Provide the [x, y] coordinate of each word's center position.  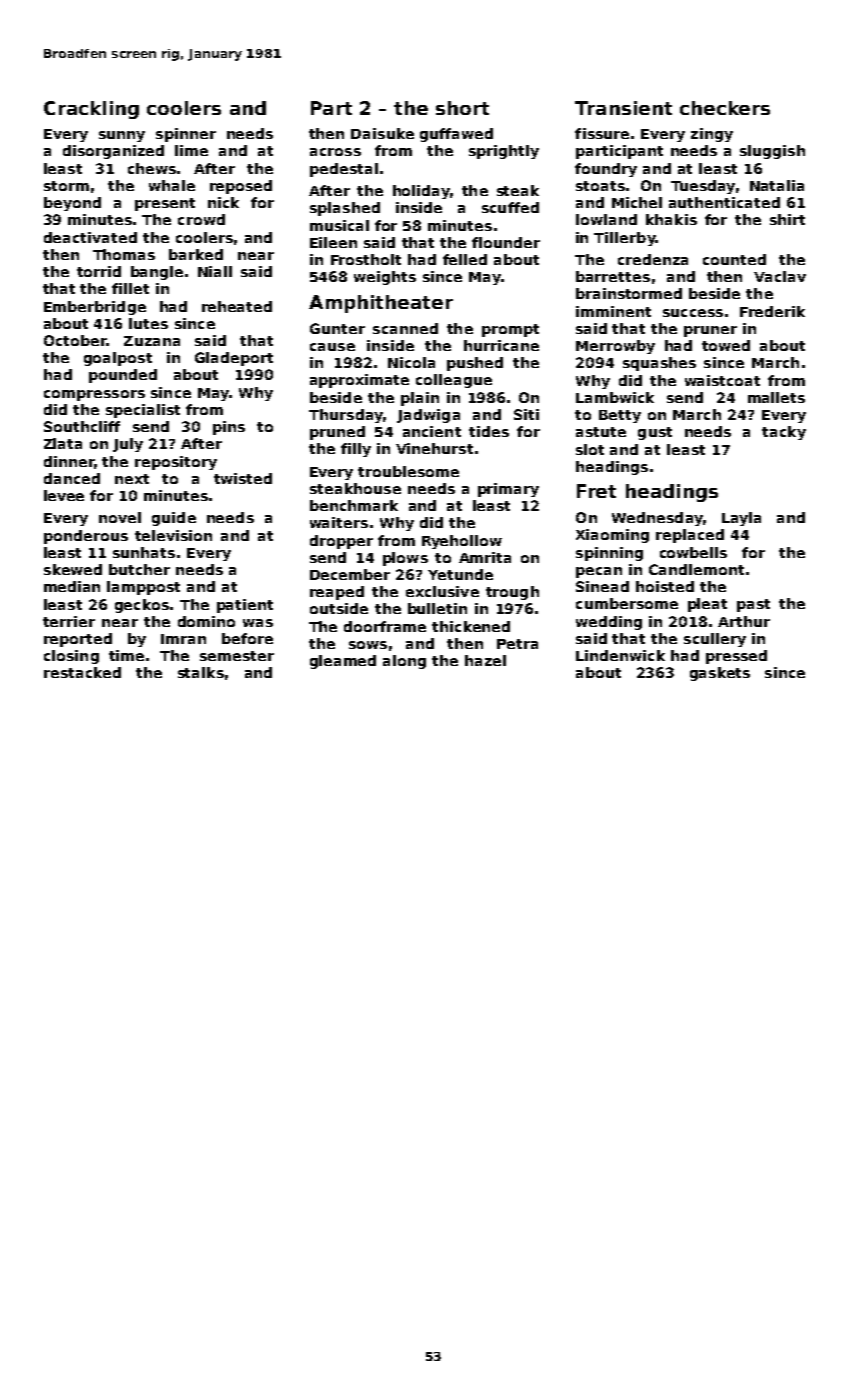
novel [120, 517]
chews [152, 168]
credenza [653, 259]
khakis [671, 219]
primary [508, 490]
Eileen [333, 242]
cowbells [693, 552]
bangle [157, 273]
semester [237, 656]
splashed [345, 209]
